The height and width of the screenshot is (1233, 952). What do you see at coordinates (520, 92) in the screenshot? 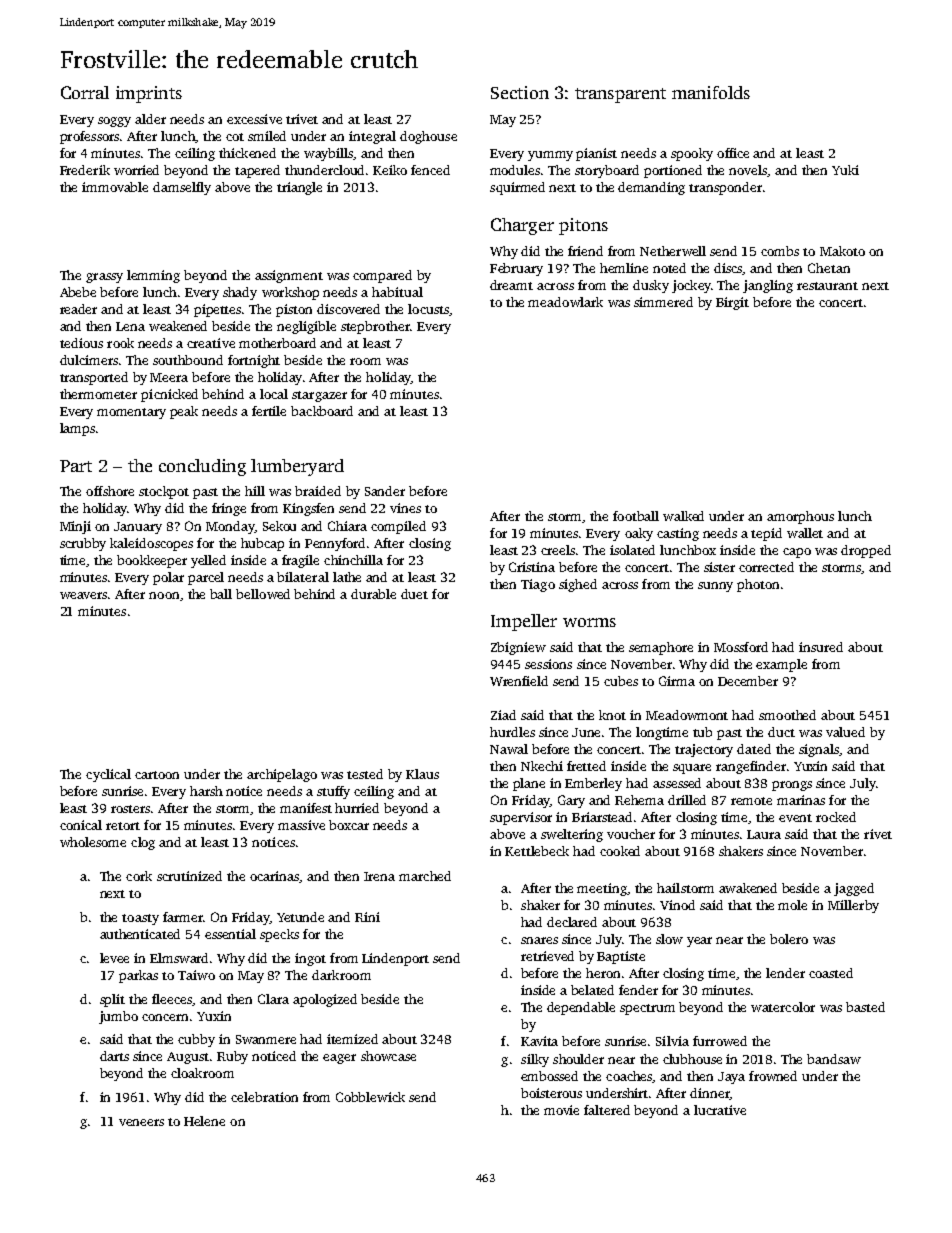
I see `Section` at bounding box center [520, 92].
